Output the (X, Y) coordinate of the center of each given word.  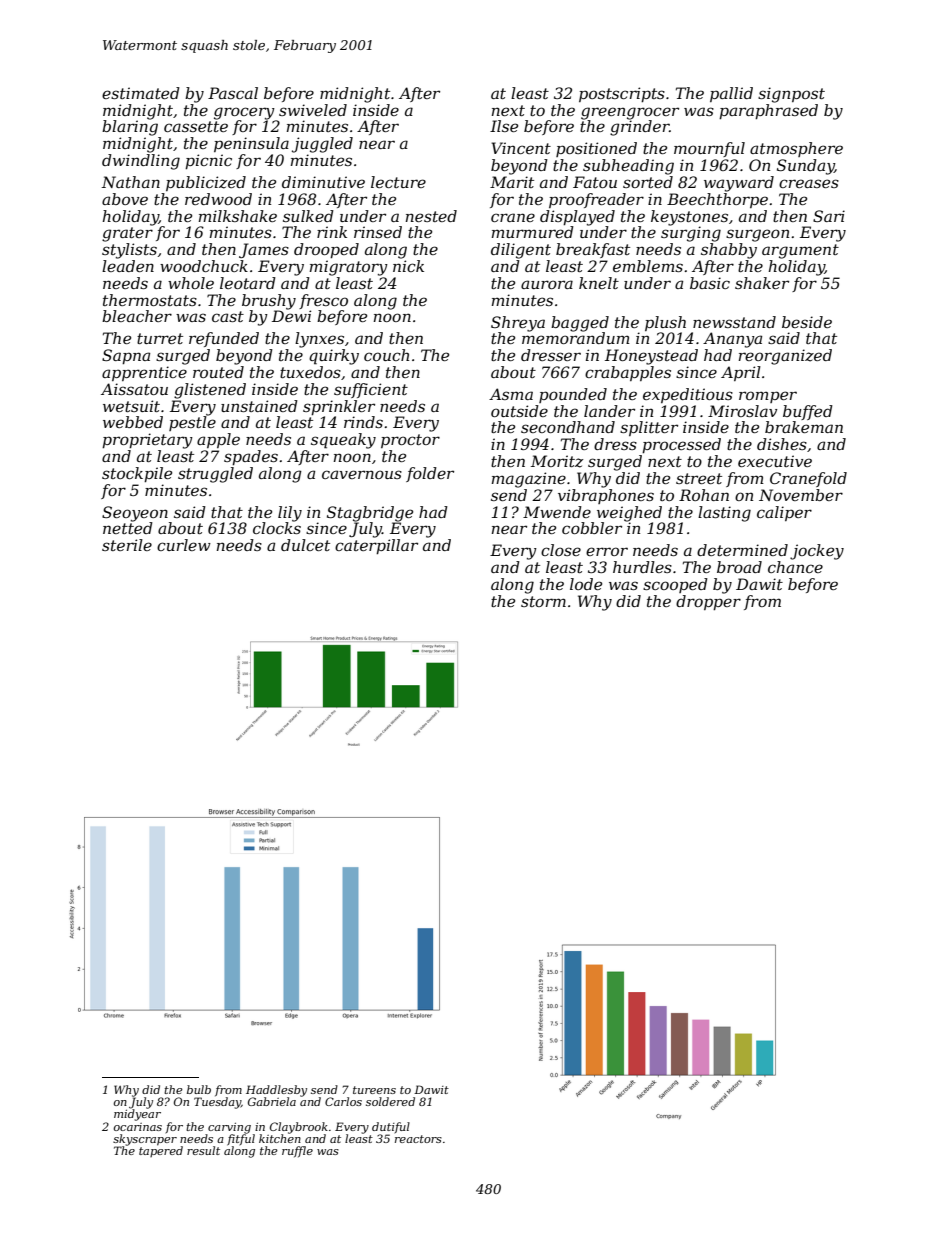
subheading (628, 167)
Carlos (343, 1101)
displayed (577, 218)
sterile (127, 545)
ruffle (297, 1151)
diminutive (323, 182)
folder (430, 474)
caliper (784, 513)
